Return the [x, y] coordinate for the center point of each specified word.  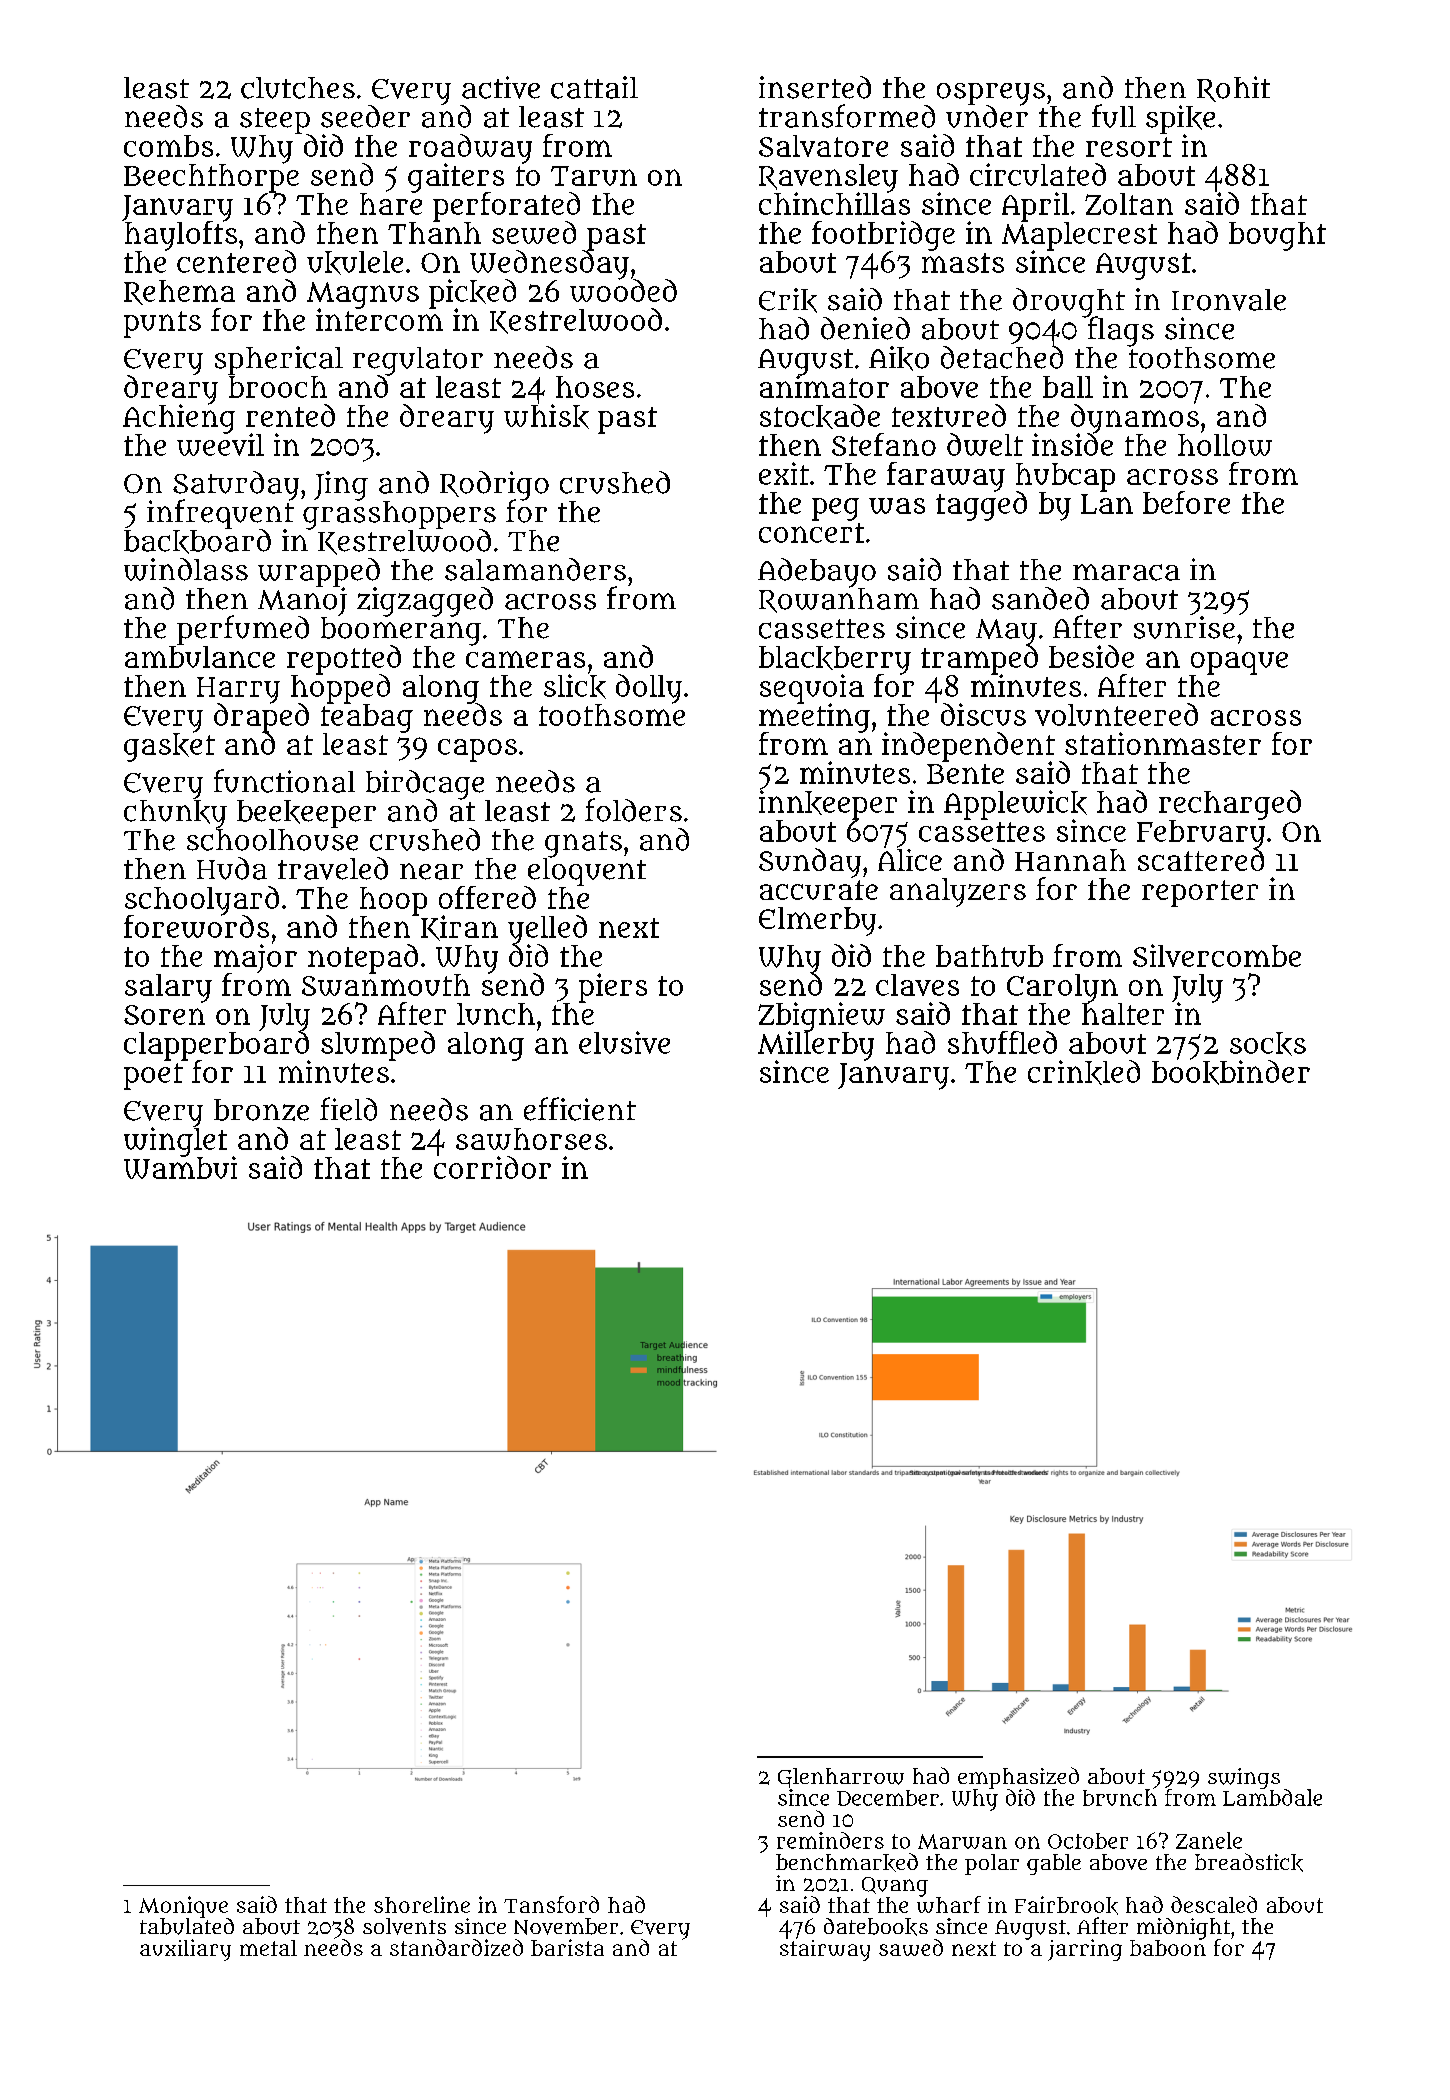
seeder [365, 116]
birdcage [425, 784]
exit [784, 473]
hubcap [1065, 477]
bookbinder [1231, 1072]
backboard [197, 541]
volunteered [1116, 714]
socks [1268, 1044]
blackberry [835, 660]
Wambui [180, 1167]
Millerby [816, 1046]
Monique [183, 1907]
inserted [815, 87]
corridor [492, 1167]
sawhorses [531, 1139]
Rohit [1233, 89]
